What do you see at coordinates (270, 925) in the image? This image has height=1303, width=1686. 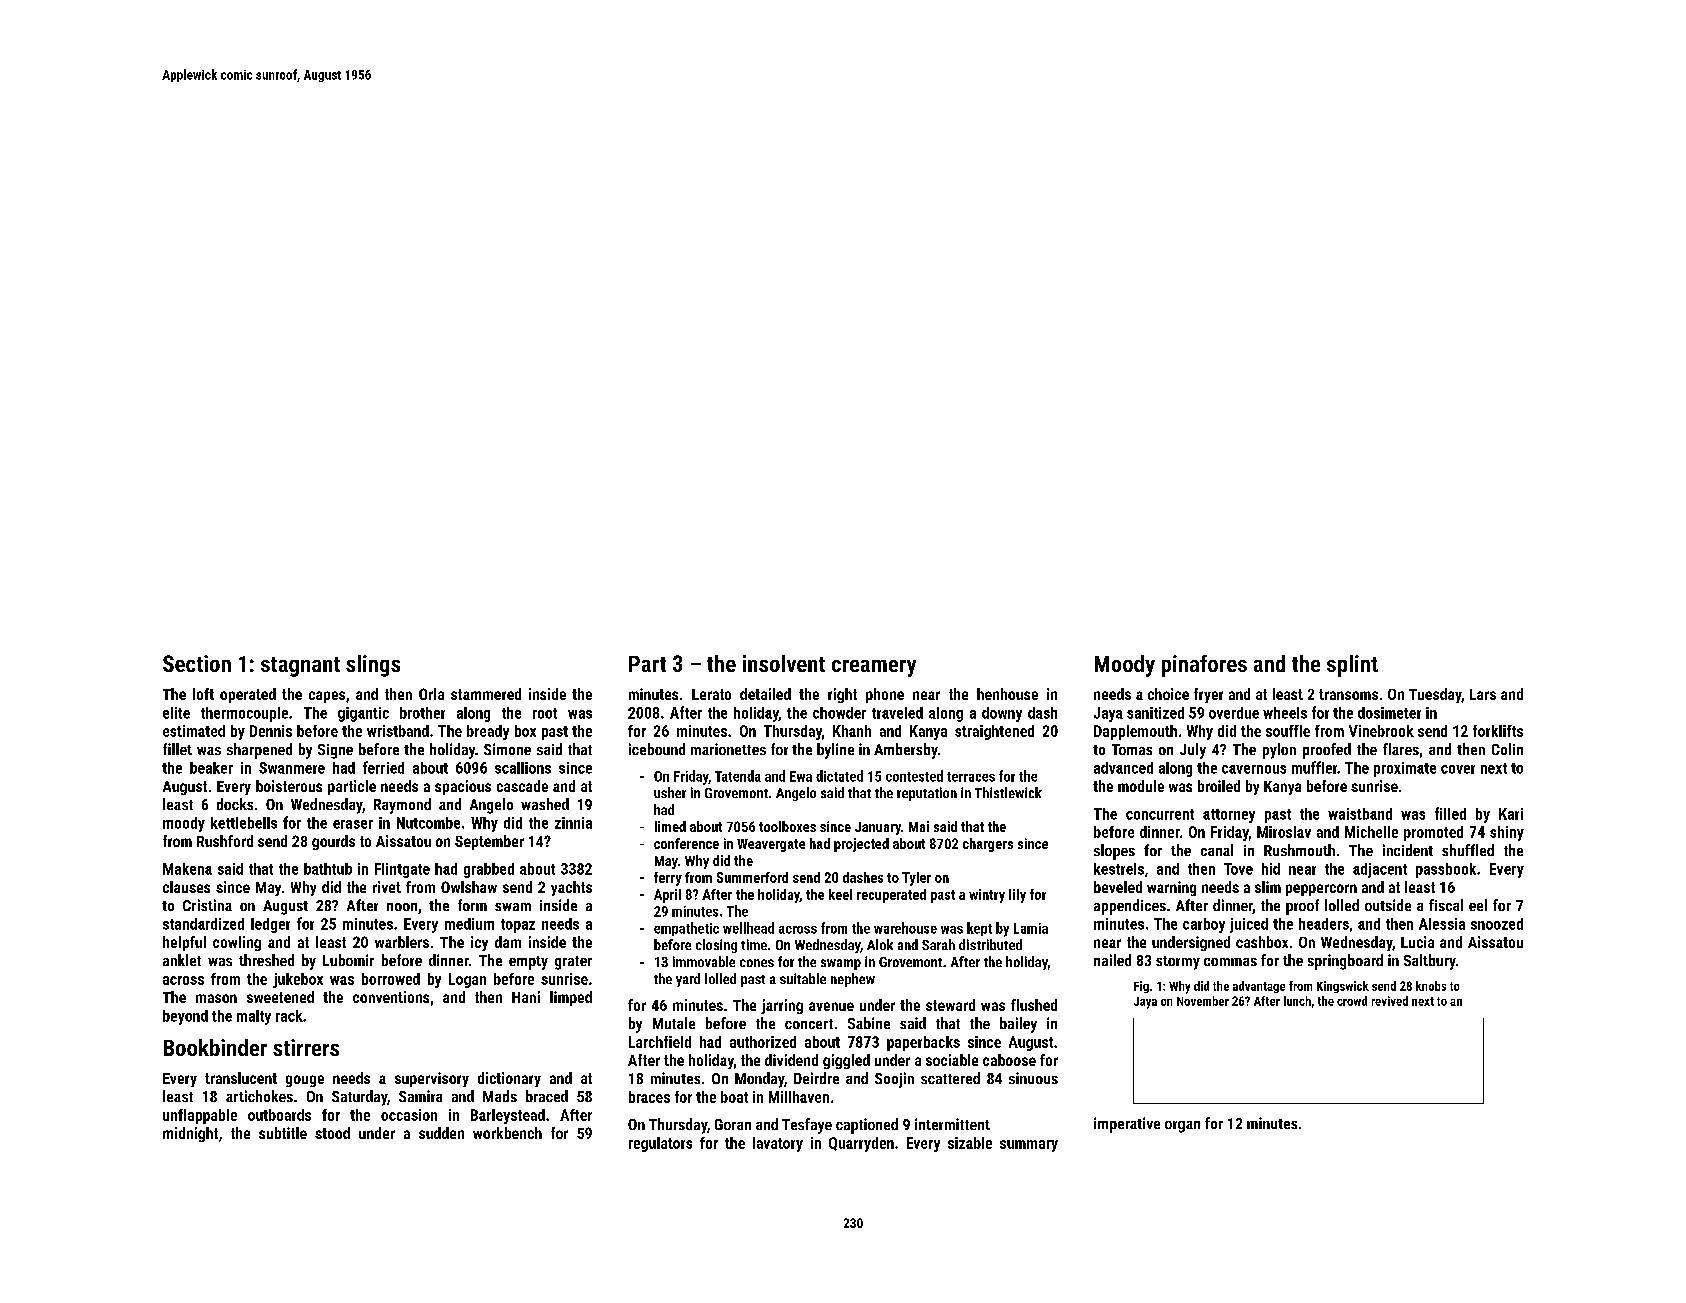 I see `ledger` at bounding box center [270, 925].
